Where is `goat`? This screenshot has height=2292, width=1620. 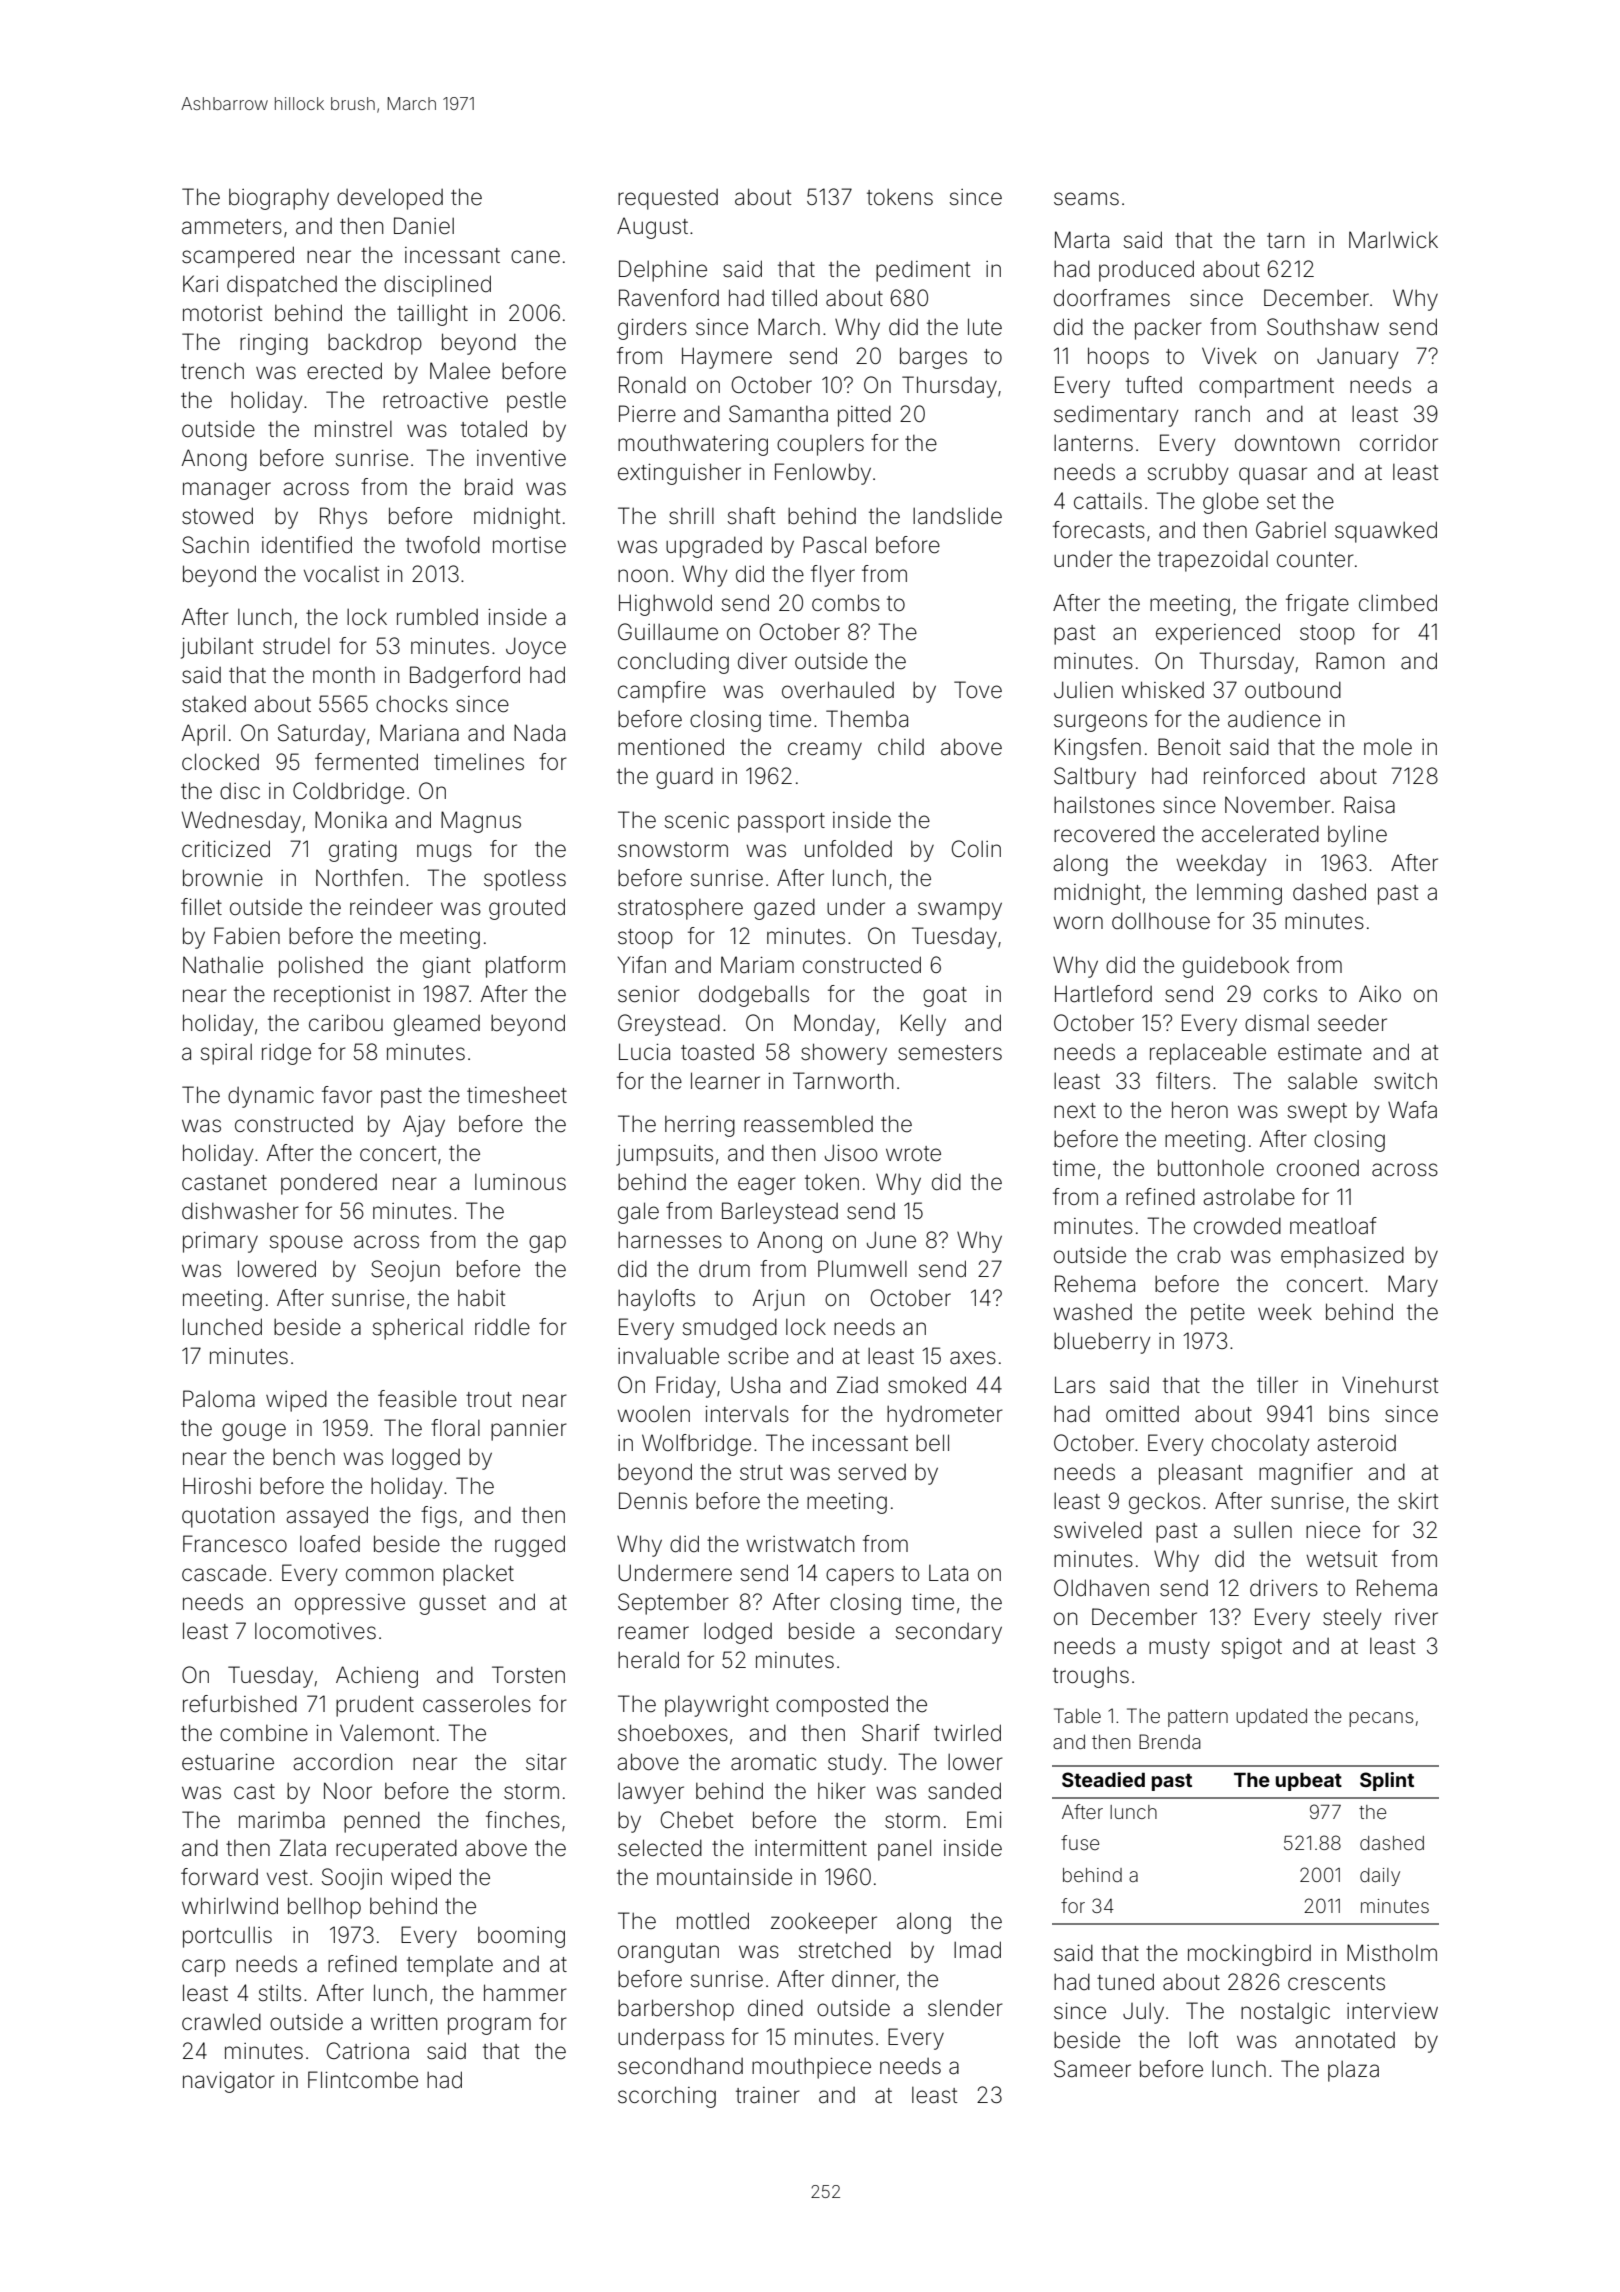 goat is located at coordinates (945, 997).
